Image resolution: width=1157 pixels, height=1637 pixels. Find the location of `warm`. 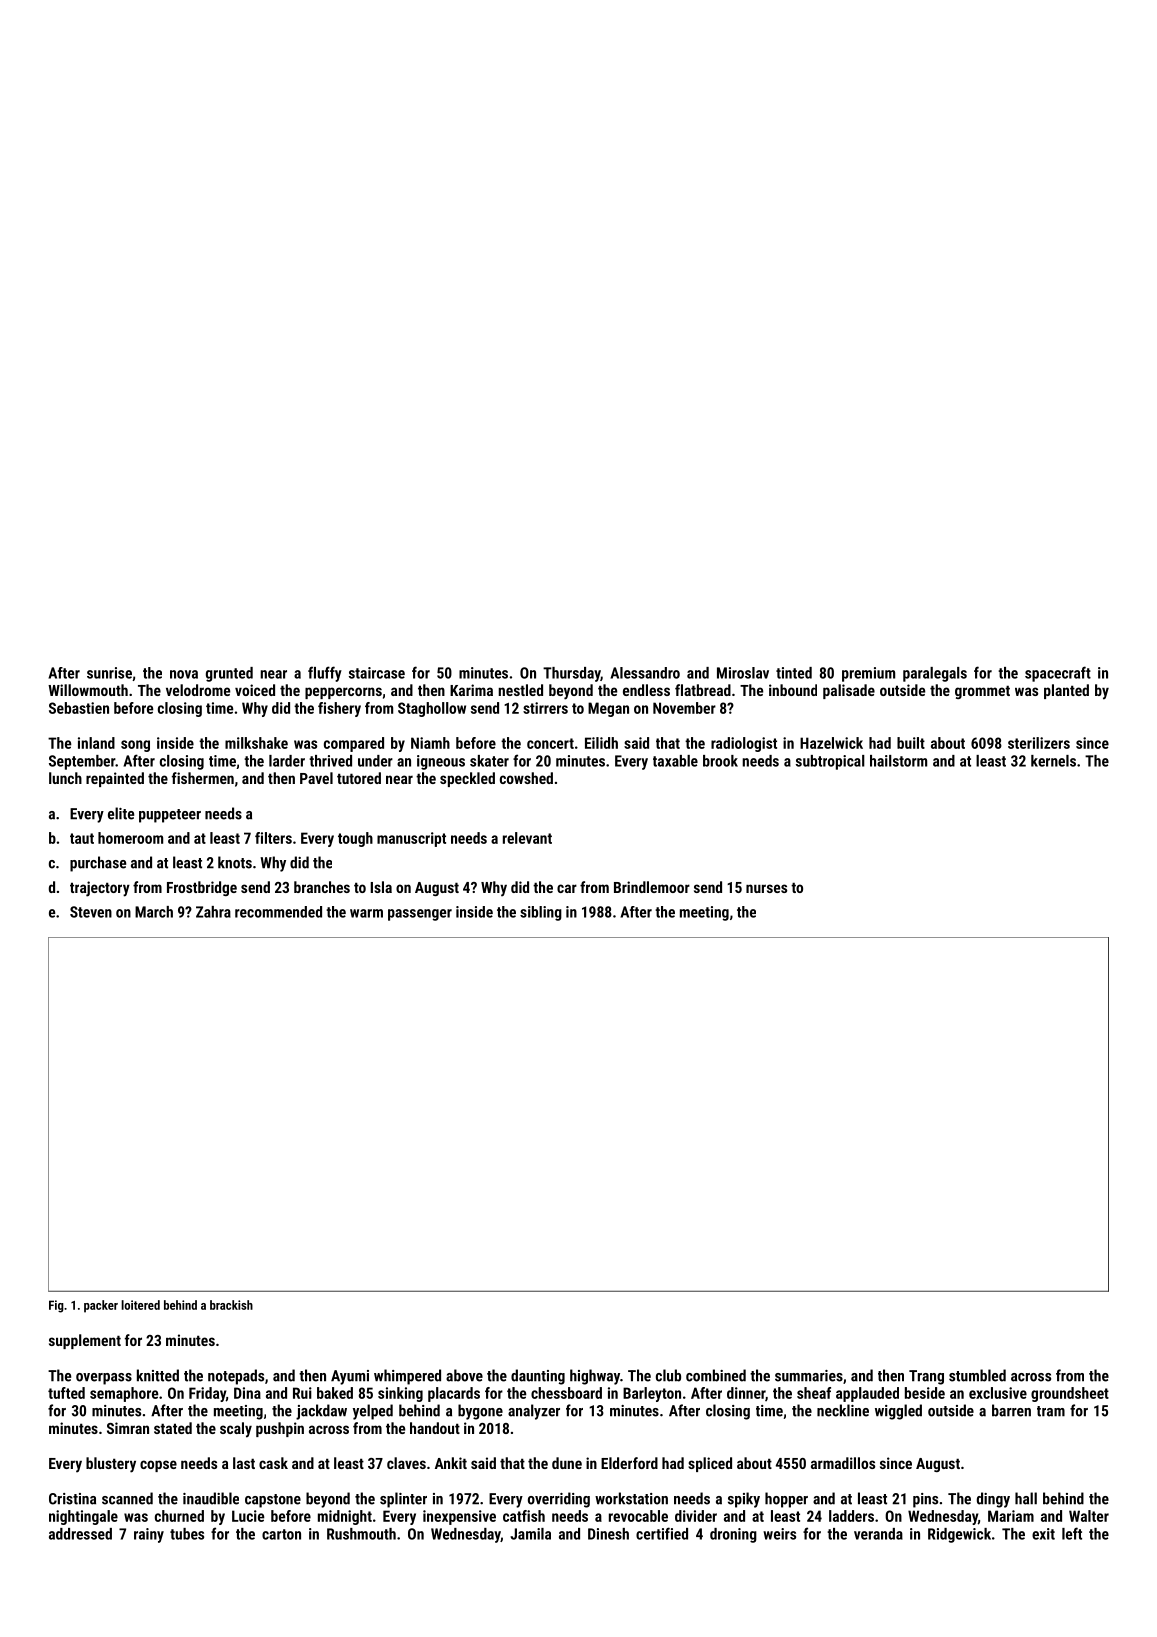

warm is located at coordinates (366, 913).
